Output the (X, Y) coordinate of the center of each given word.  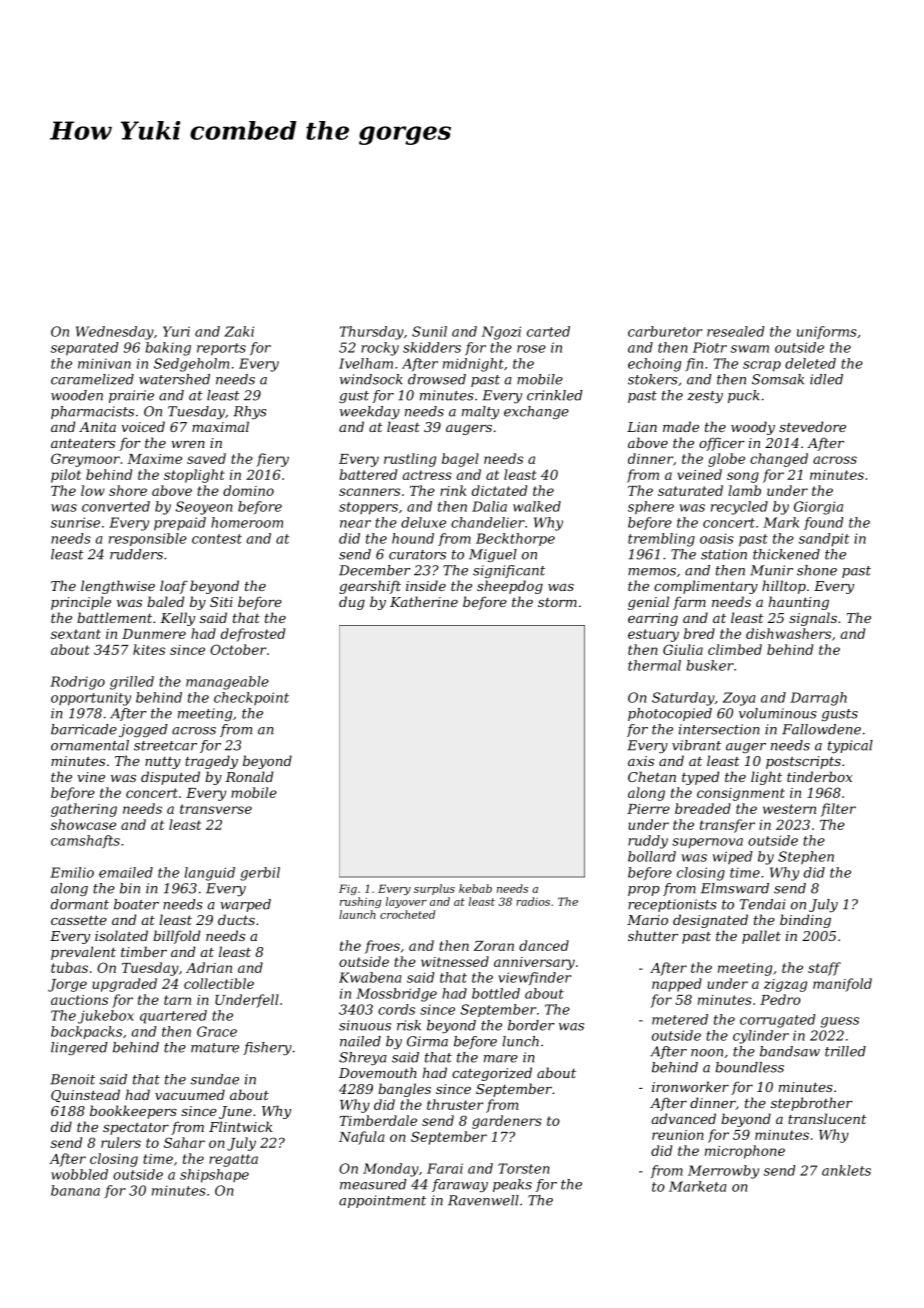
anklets (846, 1170)
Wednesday (115, 333)
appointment (382, 1201)
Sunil (429, 331)
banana (75, 1190)
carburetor (665, 331)
